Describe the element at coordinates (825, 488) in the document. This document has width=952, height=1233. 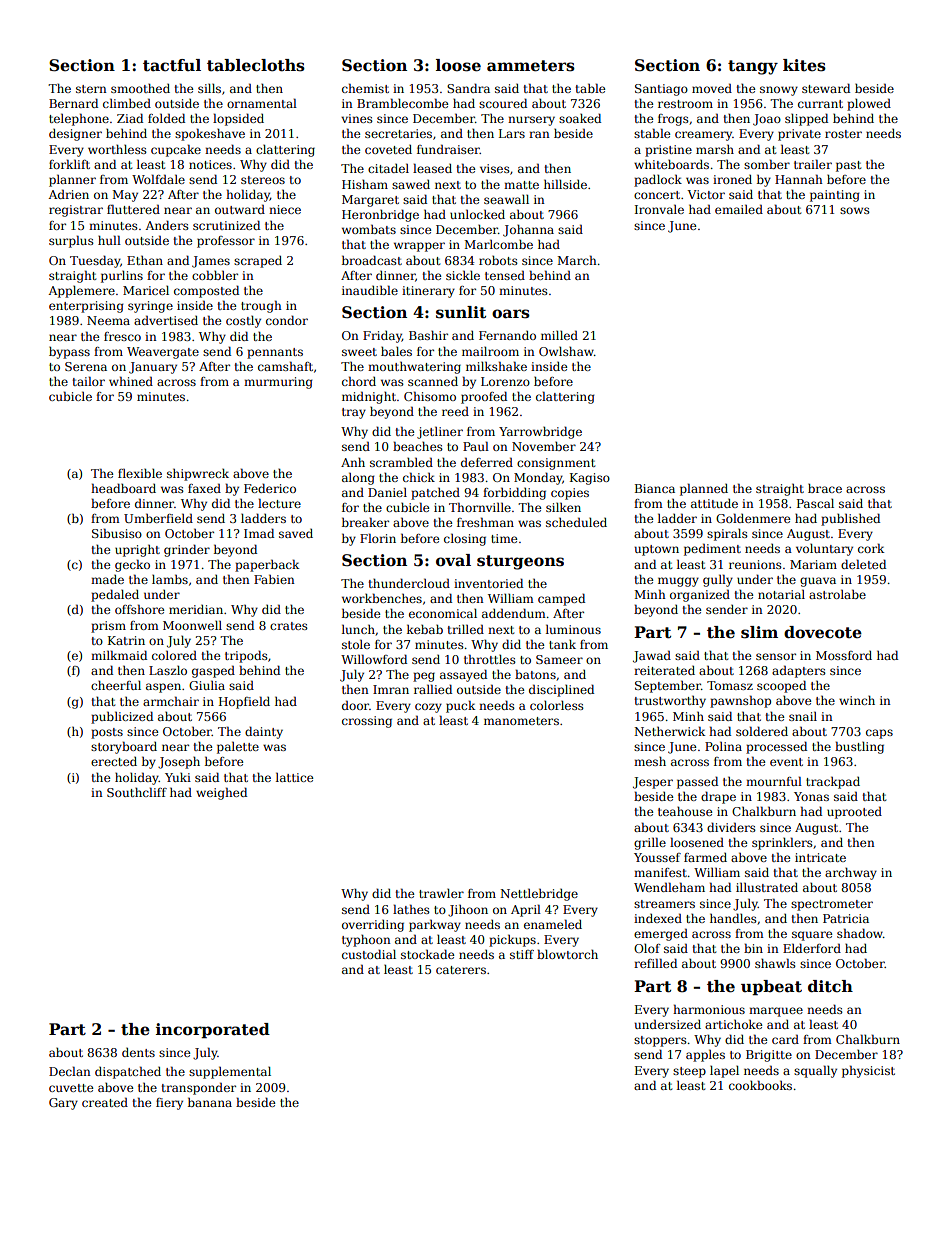
I see `brace` at that location.
